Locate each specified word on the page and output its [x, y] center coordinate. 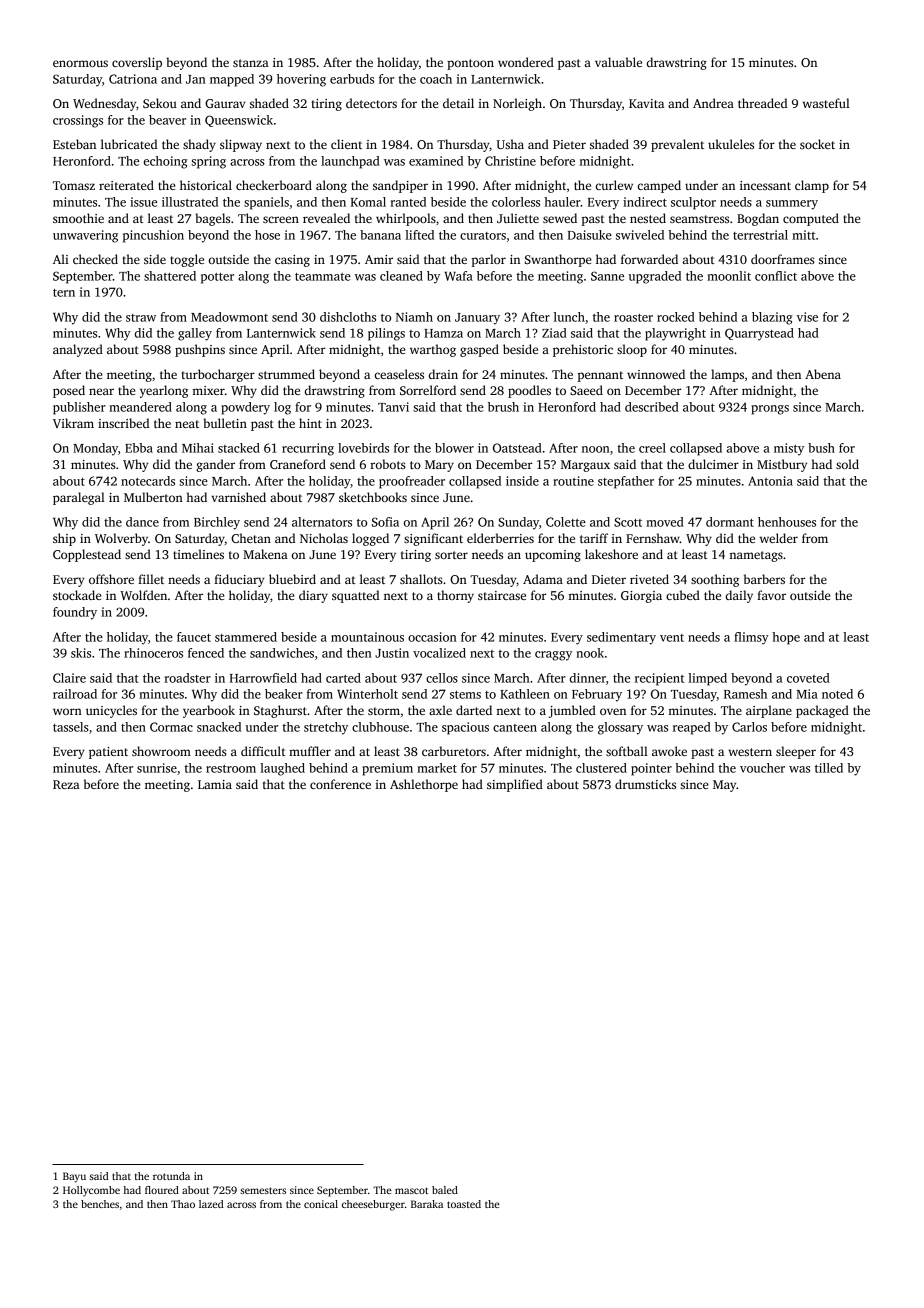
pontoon [470, 64]
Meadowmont [229, 317]
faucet [194, 637]
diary [313, 596]
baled [445, 1190]
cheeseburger [373, 1205]
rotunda [171, 1176]
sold [847, 464]
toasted [464, 1204]
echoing [166, 162]
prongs [770, 410]
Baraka [427, 1204]
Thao [183, 1204]
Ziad [554, 333]
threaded [762, 103]
